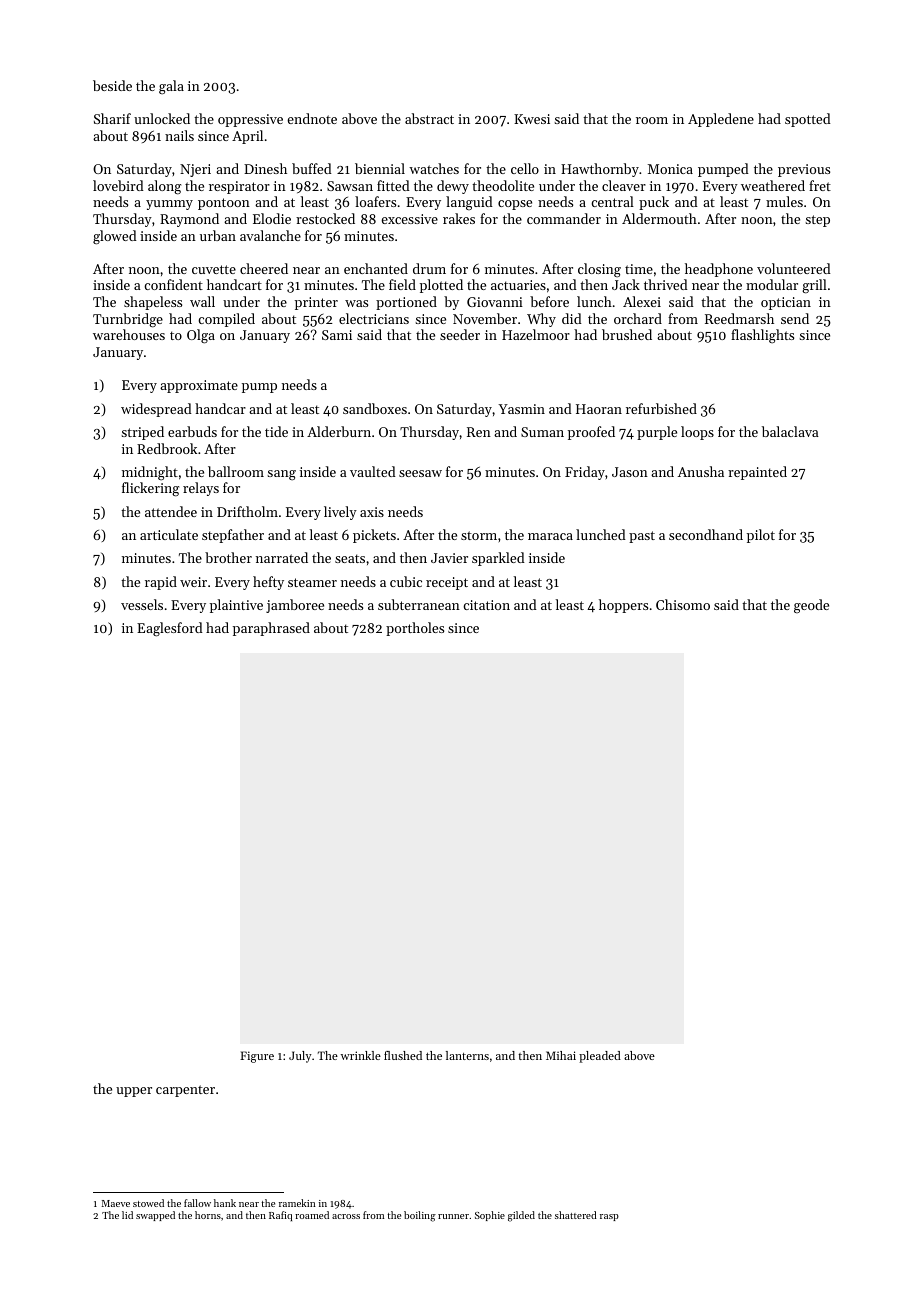  Describe the element at coordinates (721, 120) in the screenshot. I see `Appledene` at that location.
